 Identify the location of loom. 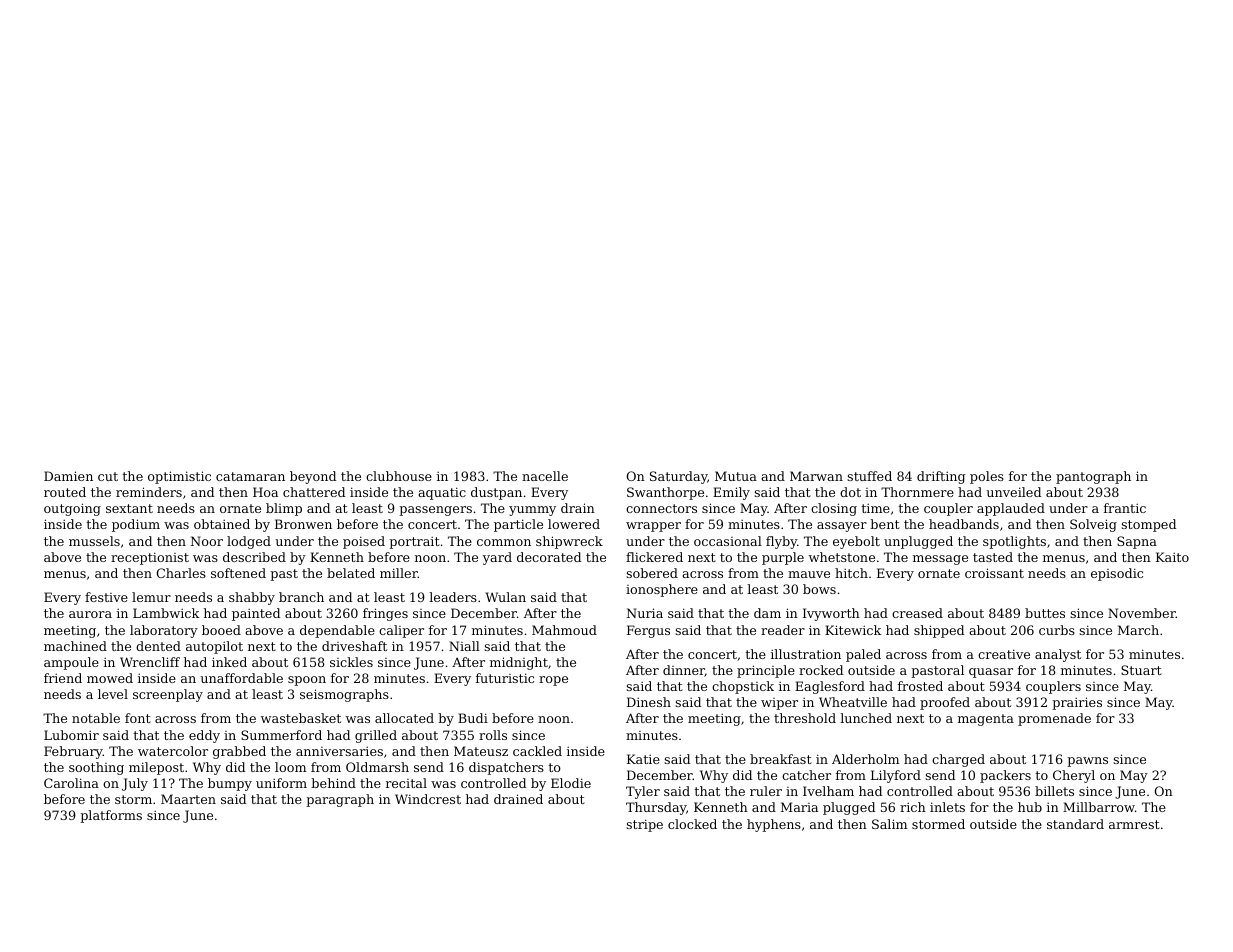
(290, 767).
